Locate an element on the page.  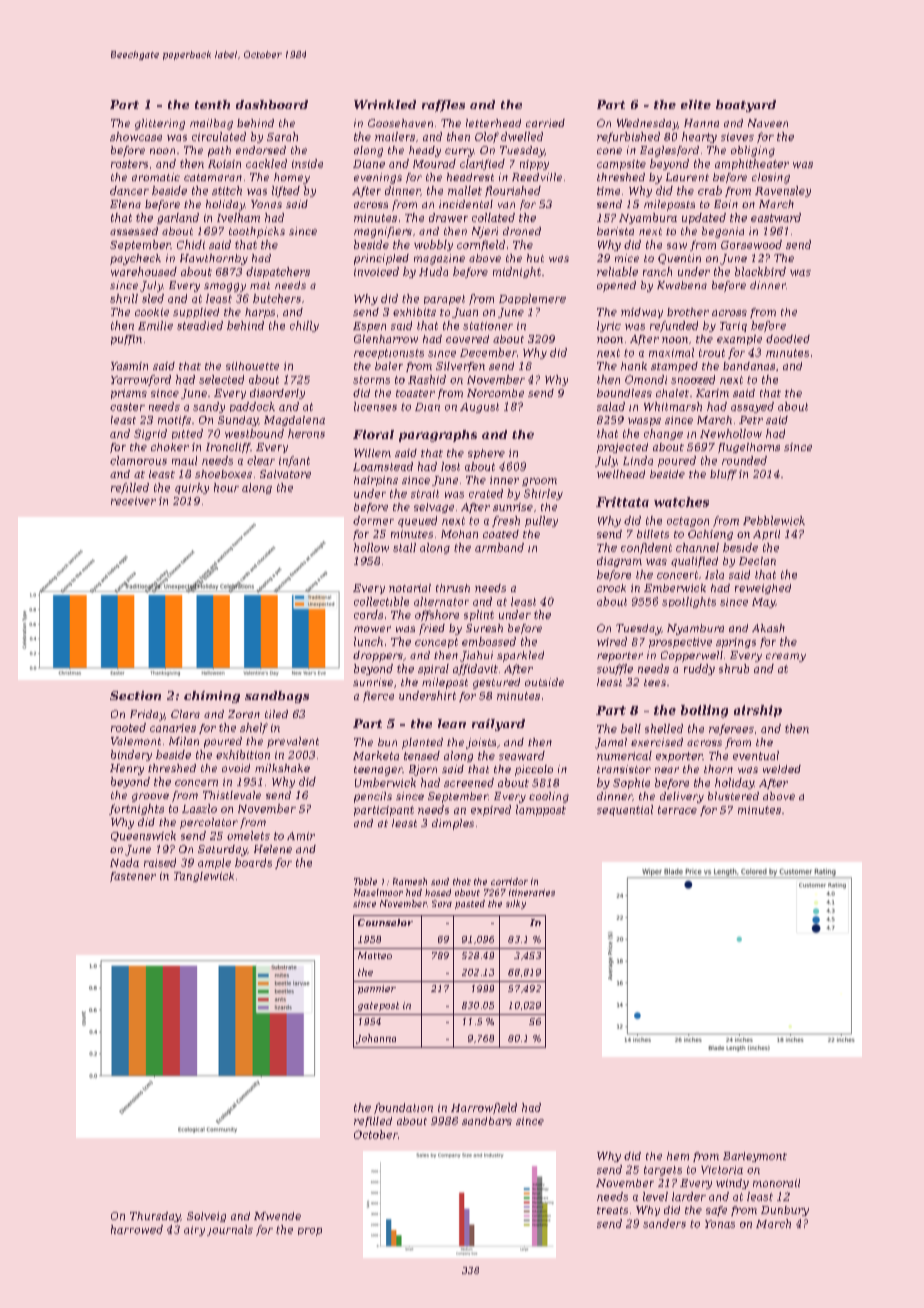
Rashid is located at coordinates (427, 379).
